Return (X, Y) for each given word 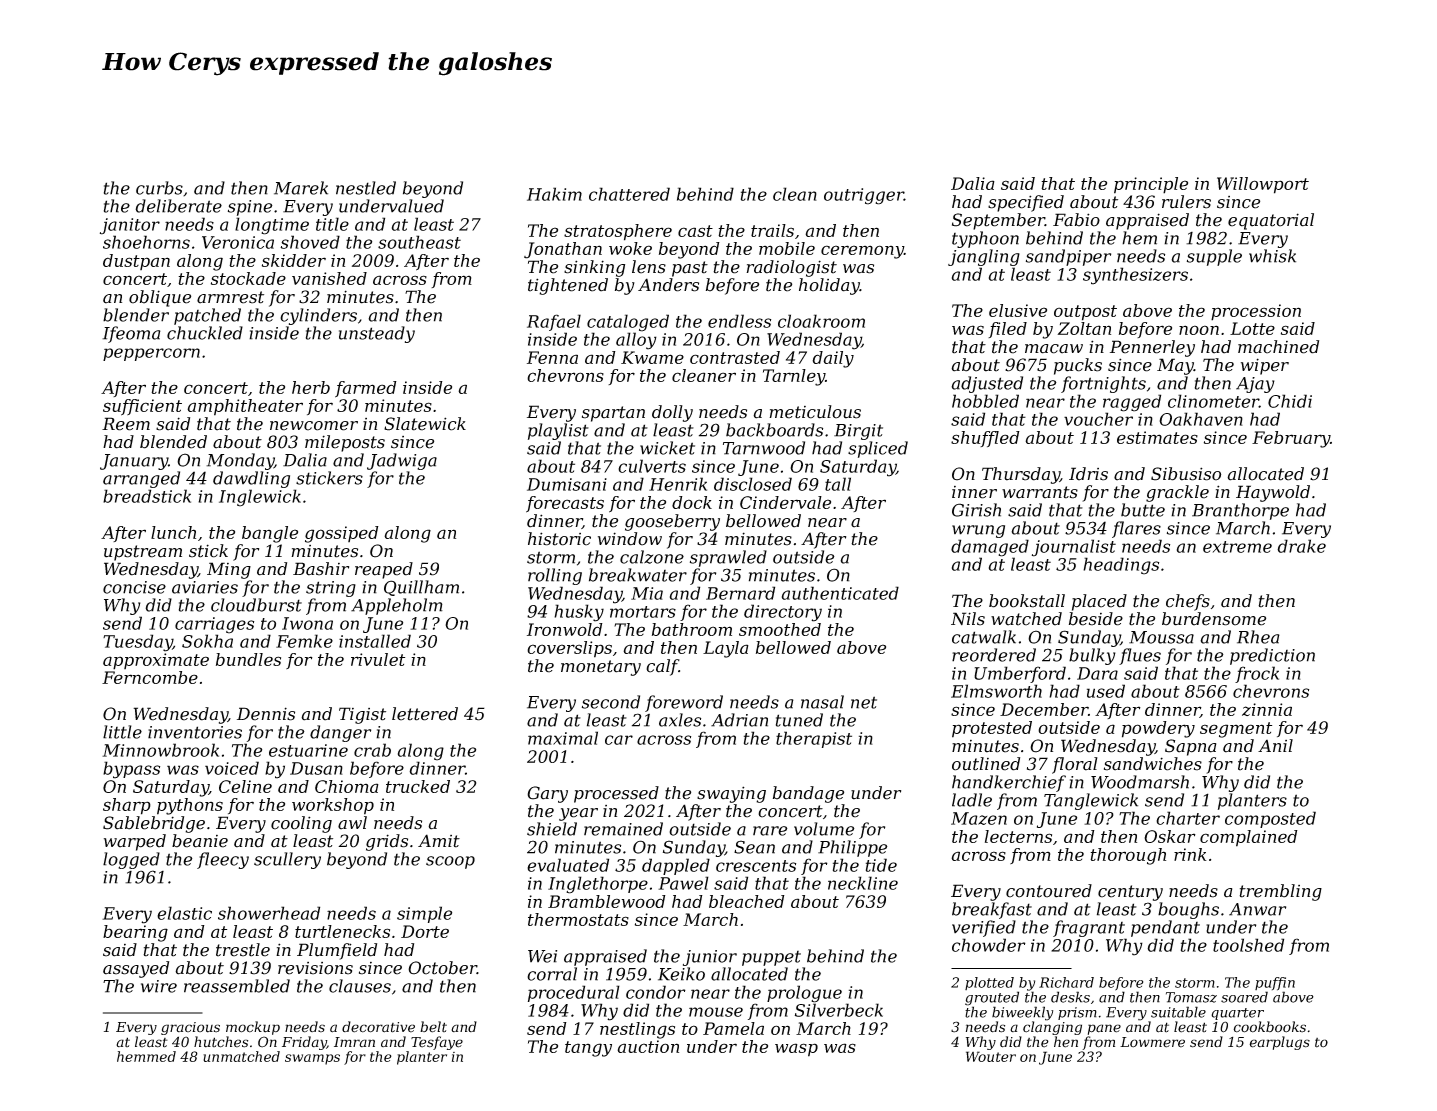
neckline (863, 883)
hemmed (146, 1056)
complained (1249, 838)
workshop (333, 806)
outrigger (864, 196)
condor (656, 992)
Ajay (1255, 385)
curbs (159, 188)
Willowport (1263, 185)
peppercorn (151, 354)
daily (833, 359)
